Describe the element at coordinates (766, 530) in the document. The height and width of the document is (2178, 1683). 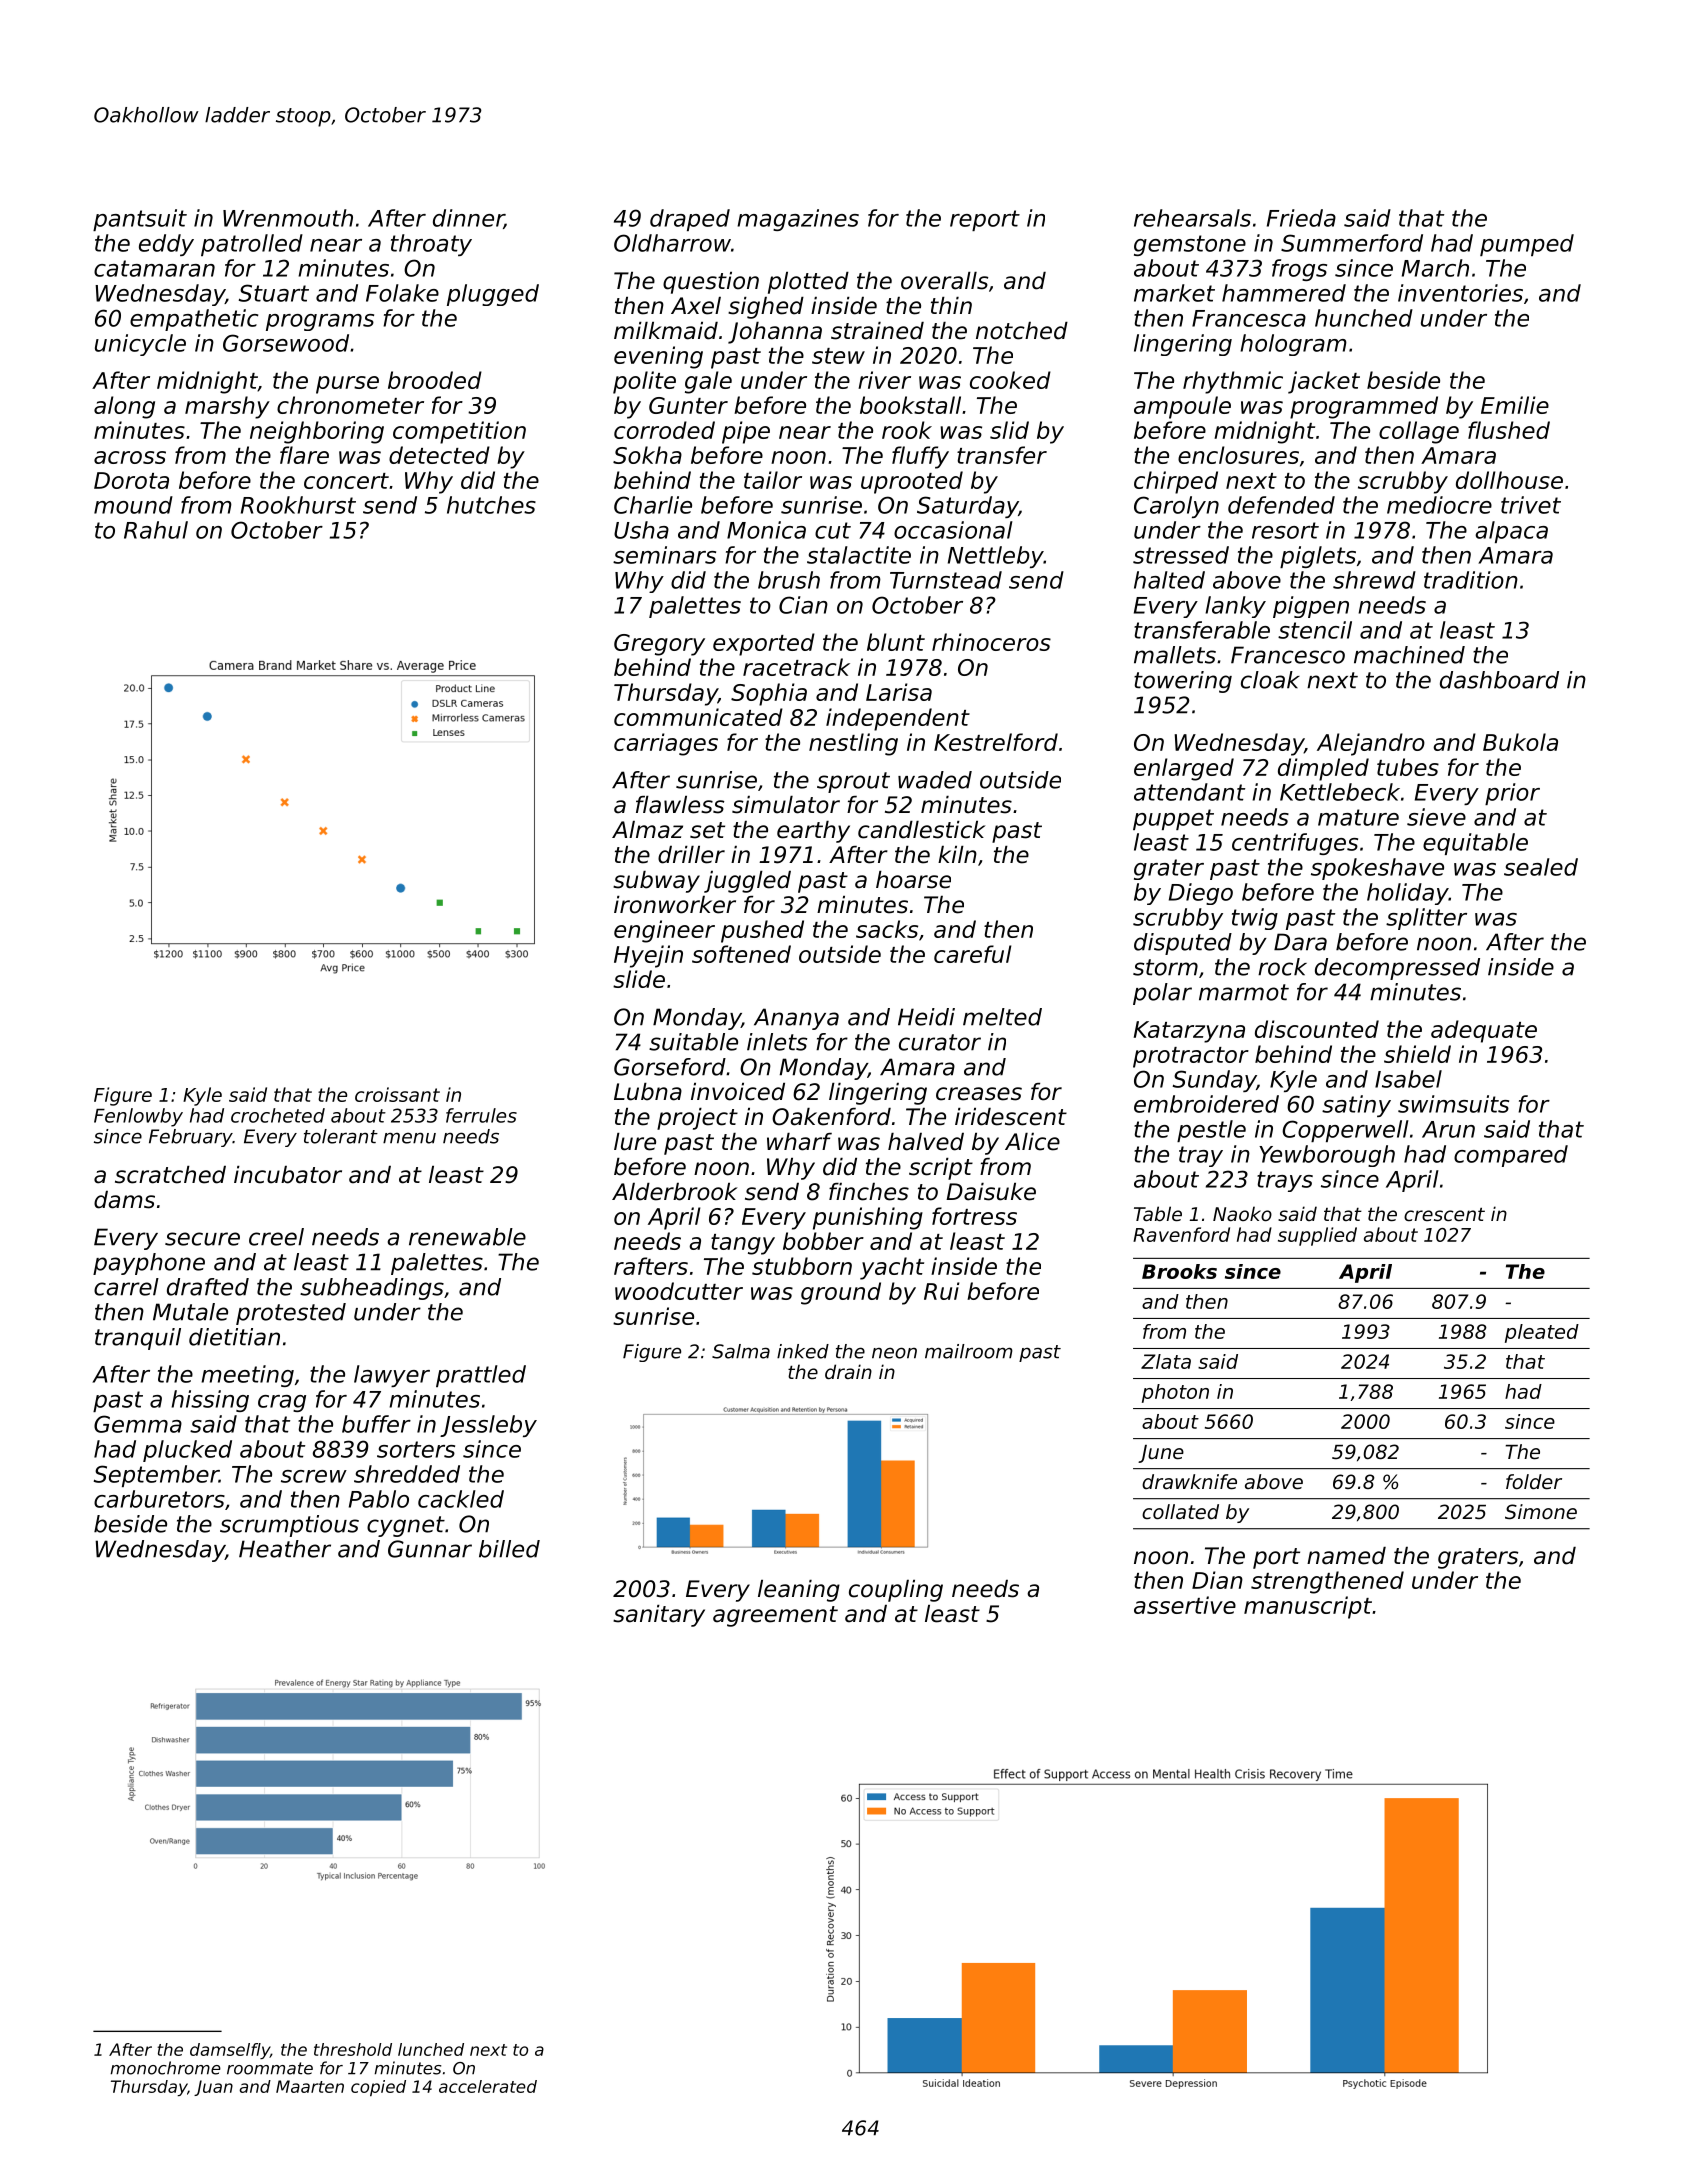
I see `Monica` at that location.
